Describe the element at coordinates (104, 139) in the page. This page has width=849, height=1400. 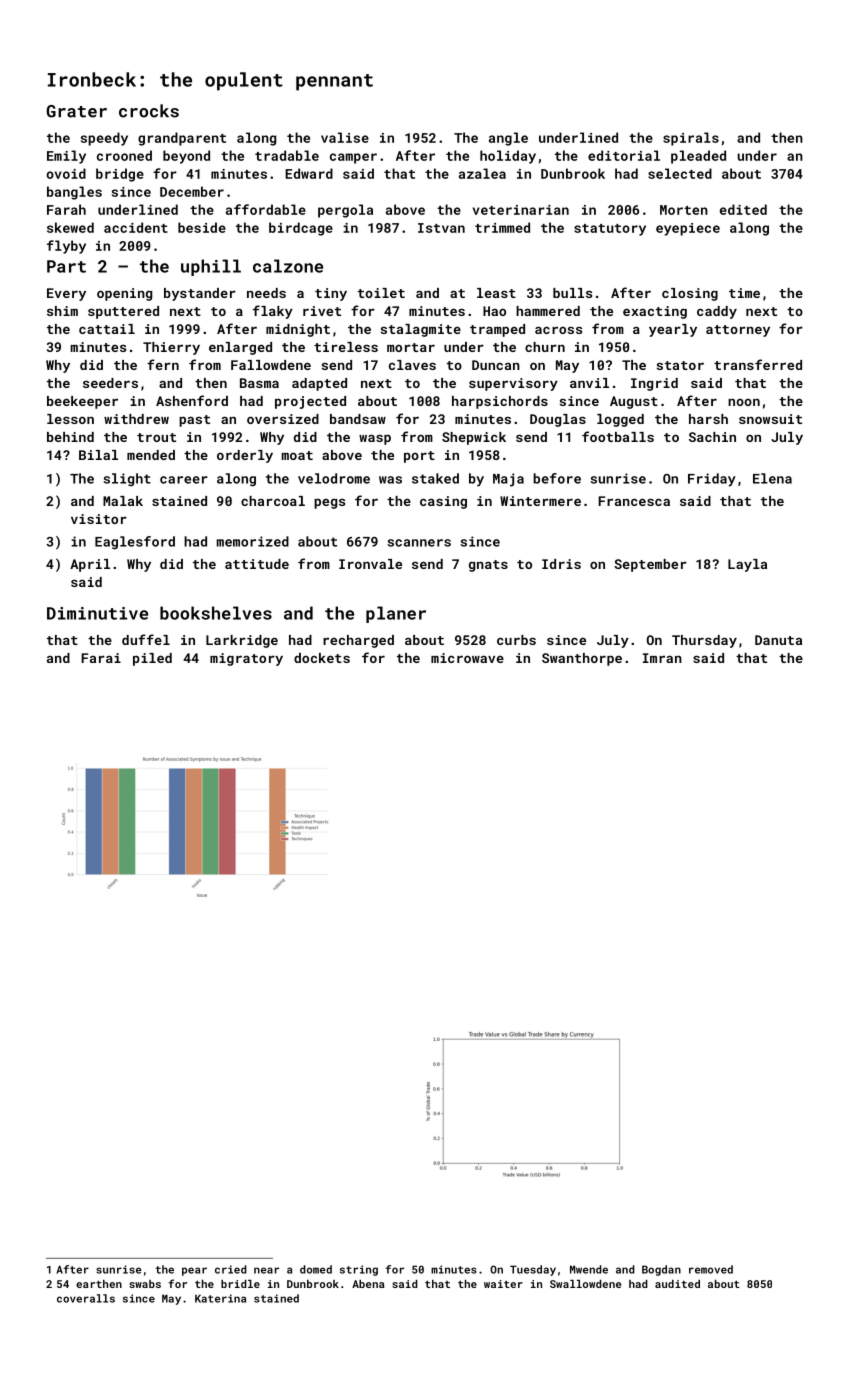
I see `speedy` at that location.
